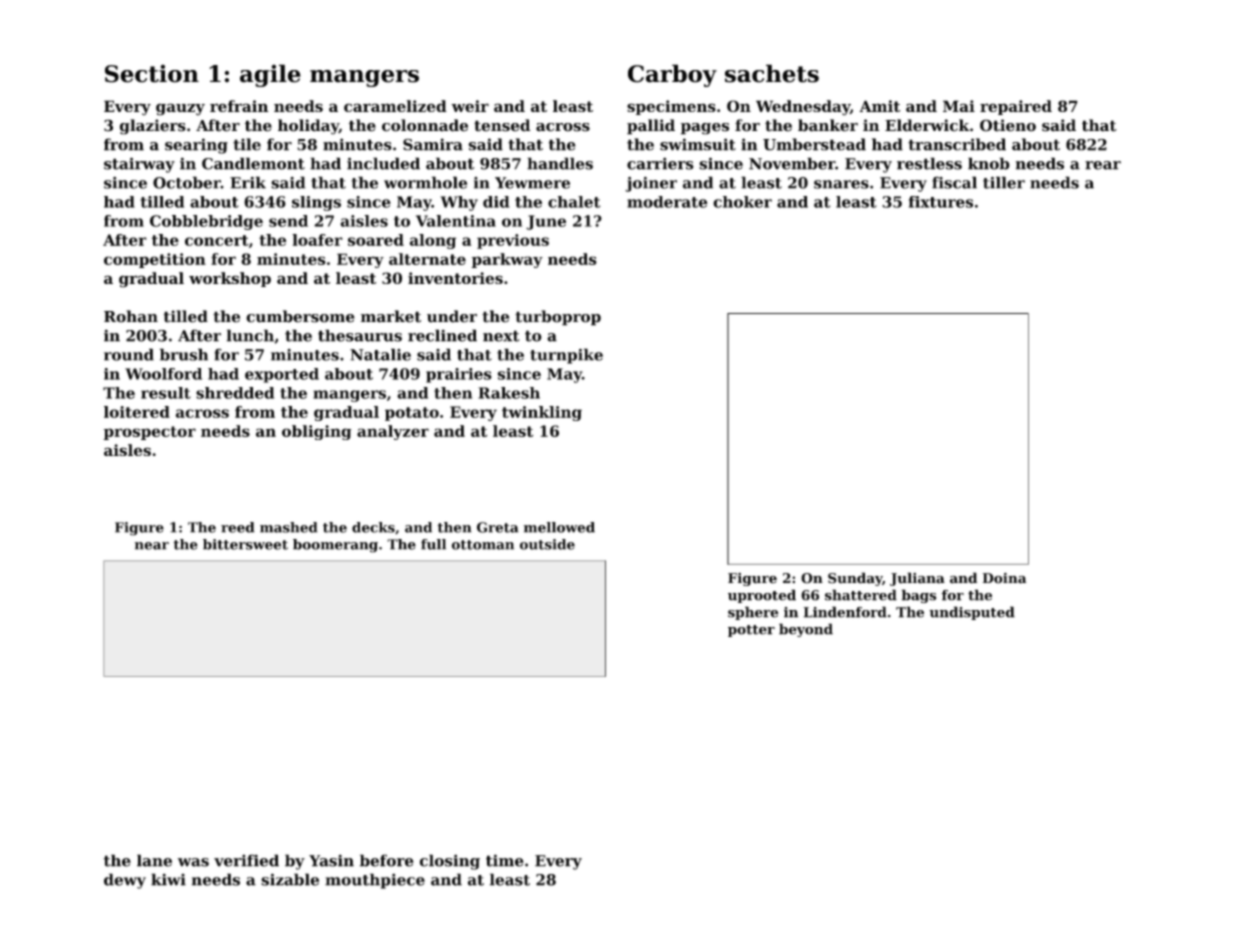 This screenshot has height=952, width=1233. I want to click on undisputed, so click(972, 613).
